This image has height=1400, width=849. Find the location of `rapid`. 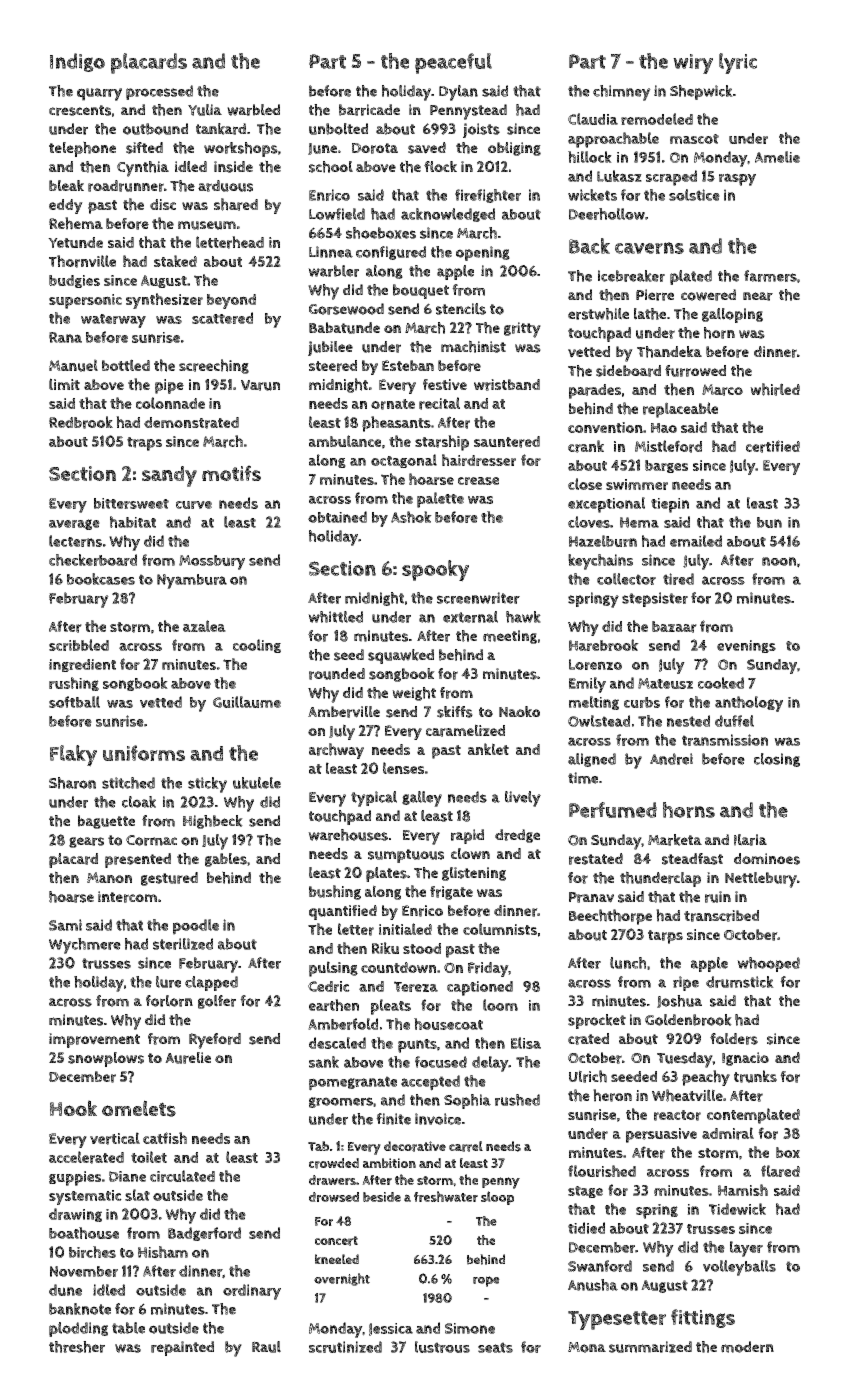

rapid is located at coordinates (467, 836).
